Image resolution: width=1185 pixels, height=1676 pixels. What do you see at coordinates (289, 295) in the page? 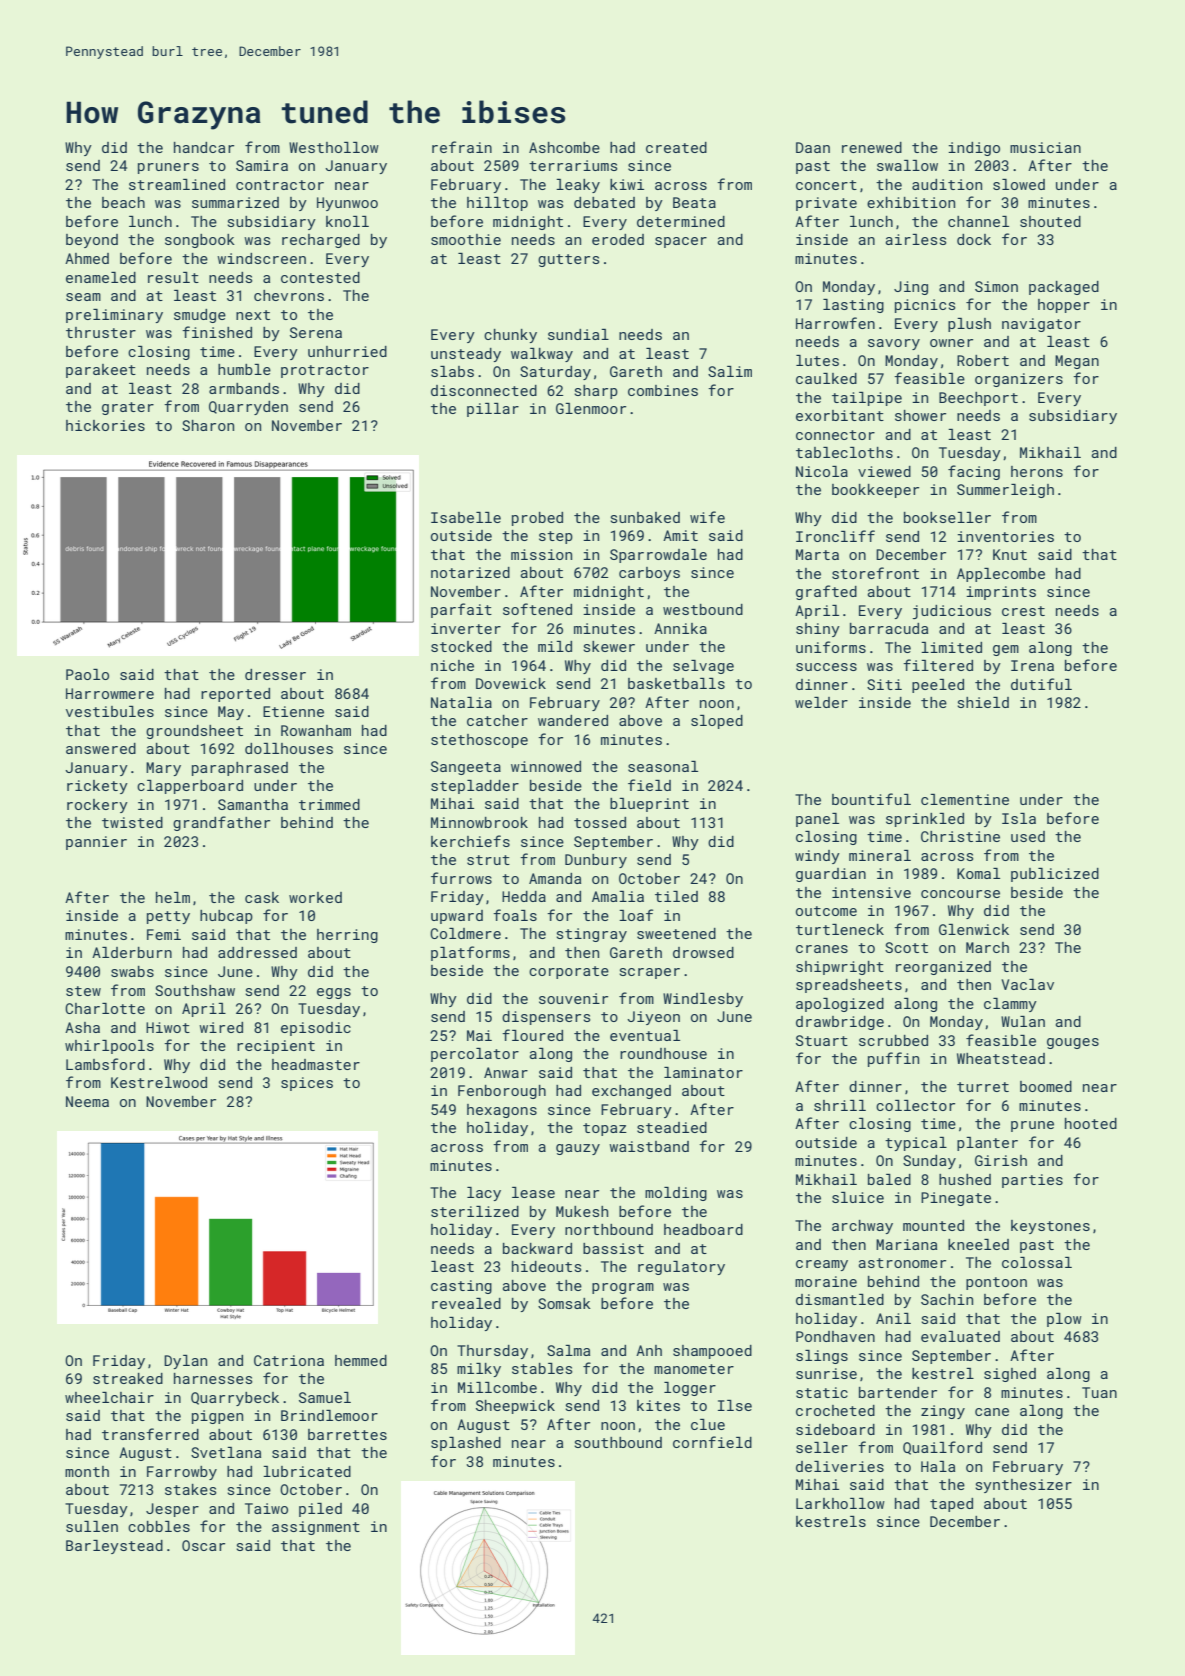
I see `chevrons` at bounding box center [289, 295].
